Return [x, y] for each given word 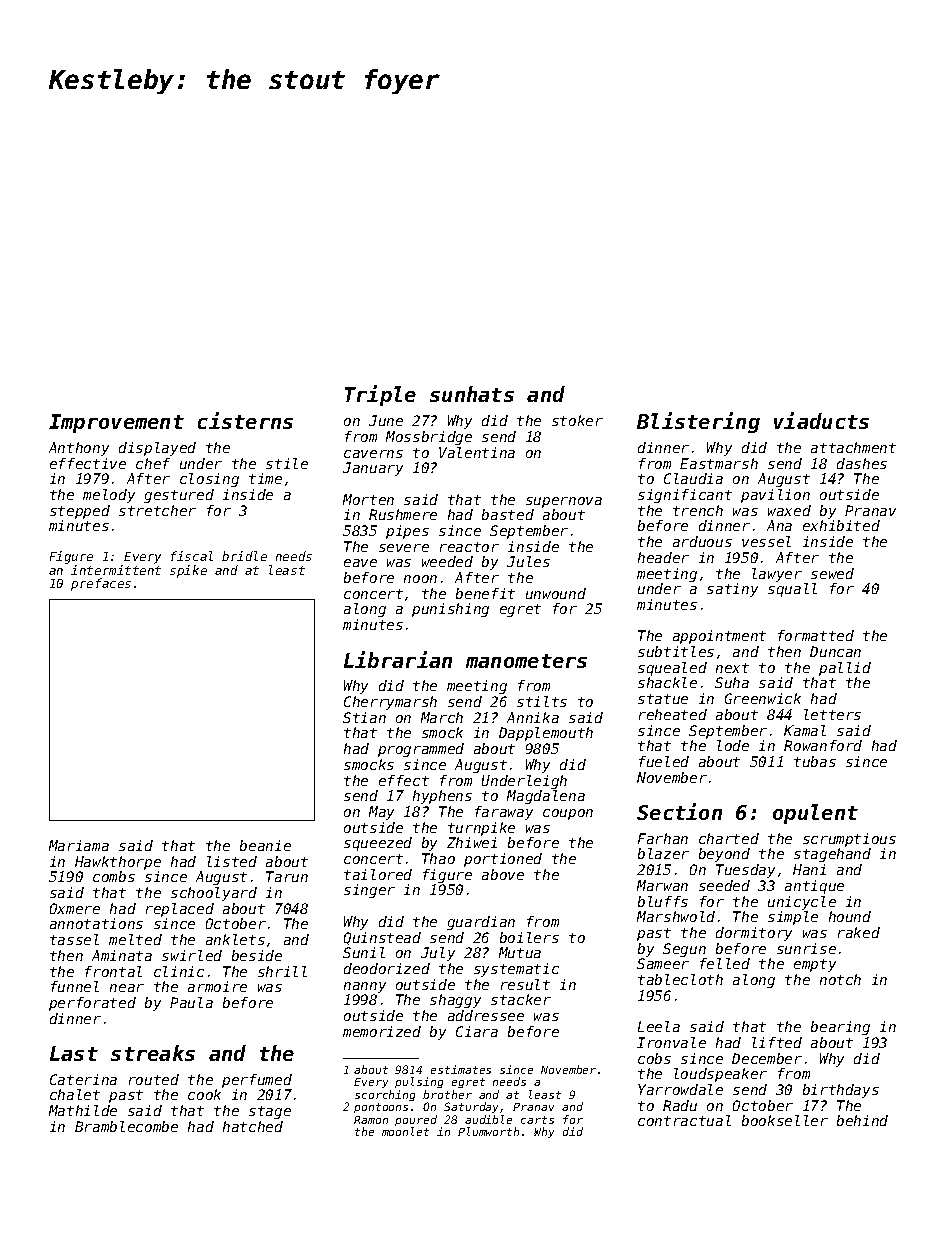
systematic [516, 970]
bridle [244, 556]
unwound [556, 593]
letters [832, 714]
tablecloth [680, 979]
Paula [191, 1002]
